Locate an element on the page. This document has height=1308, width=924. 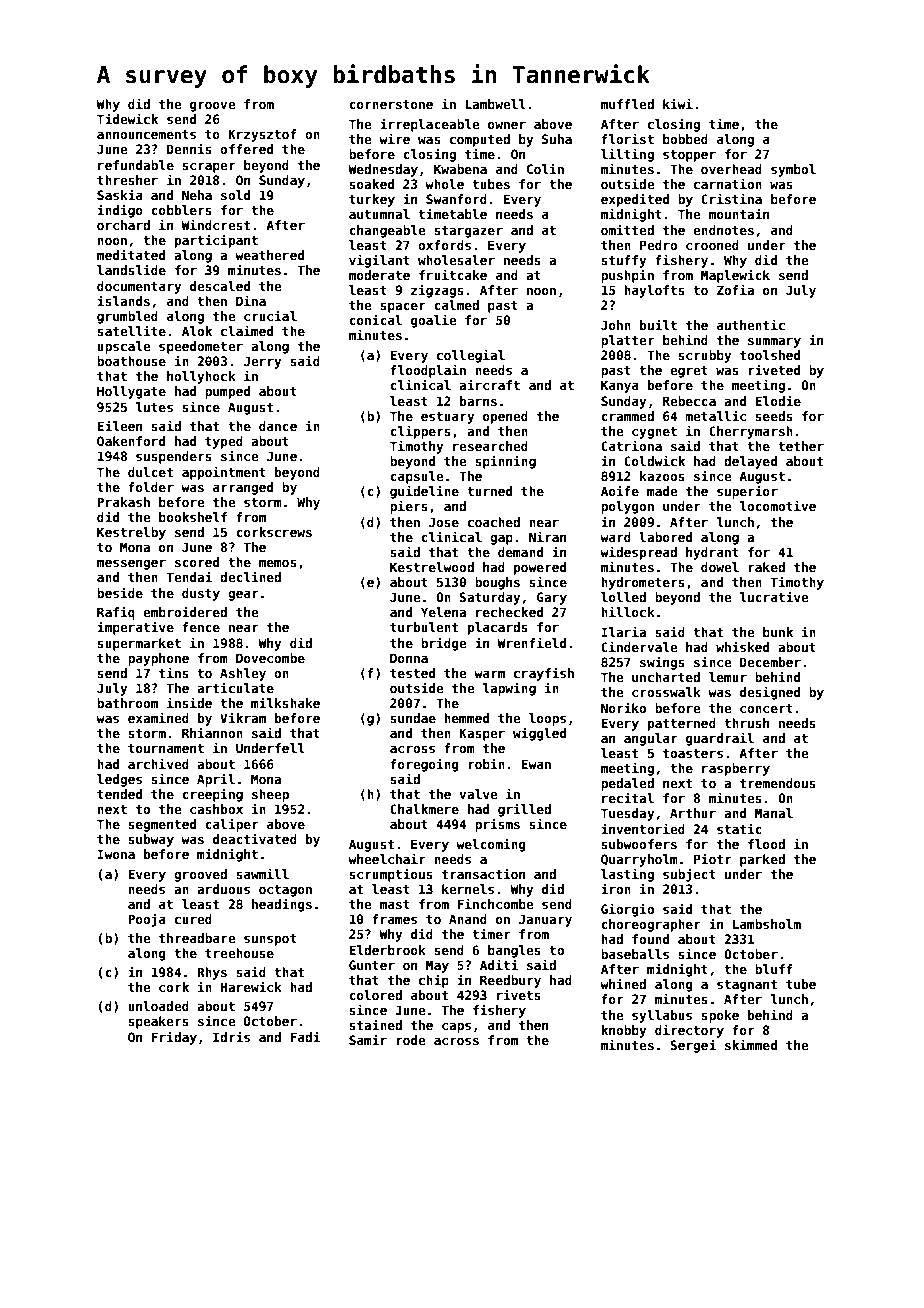
Kestrelwood is located at coordinates (432, 567).
